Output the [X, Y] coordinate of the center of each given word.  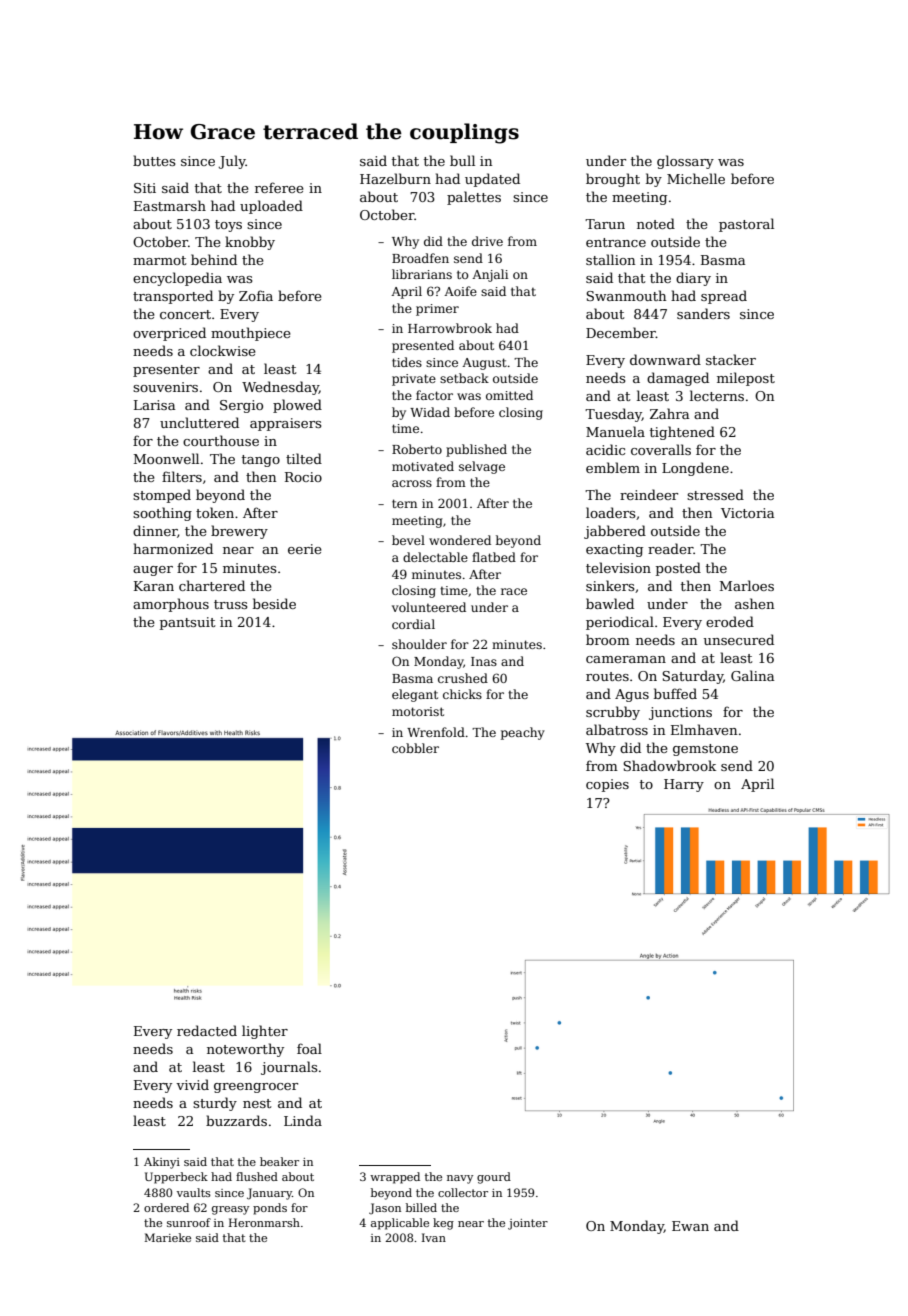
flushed [257, 1176]
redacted [207, 1030]
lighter [265, 1032]
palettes [474, 198]
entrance [616, 242]
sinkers [610, 585]
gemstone [705, 750]
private [414, 380]
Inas [484, 661]
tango [261, 461]
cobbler [415, 748]
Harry [684, 785]
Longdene [695, 469]
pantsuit [187, 623]
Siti [145, 188]
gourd [494, 1178]
